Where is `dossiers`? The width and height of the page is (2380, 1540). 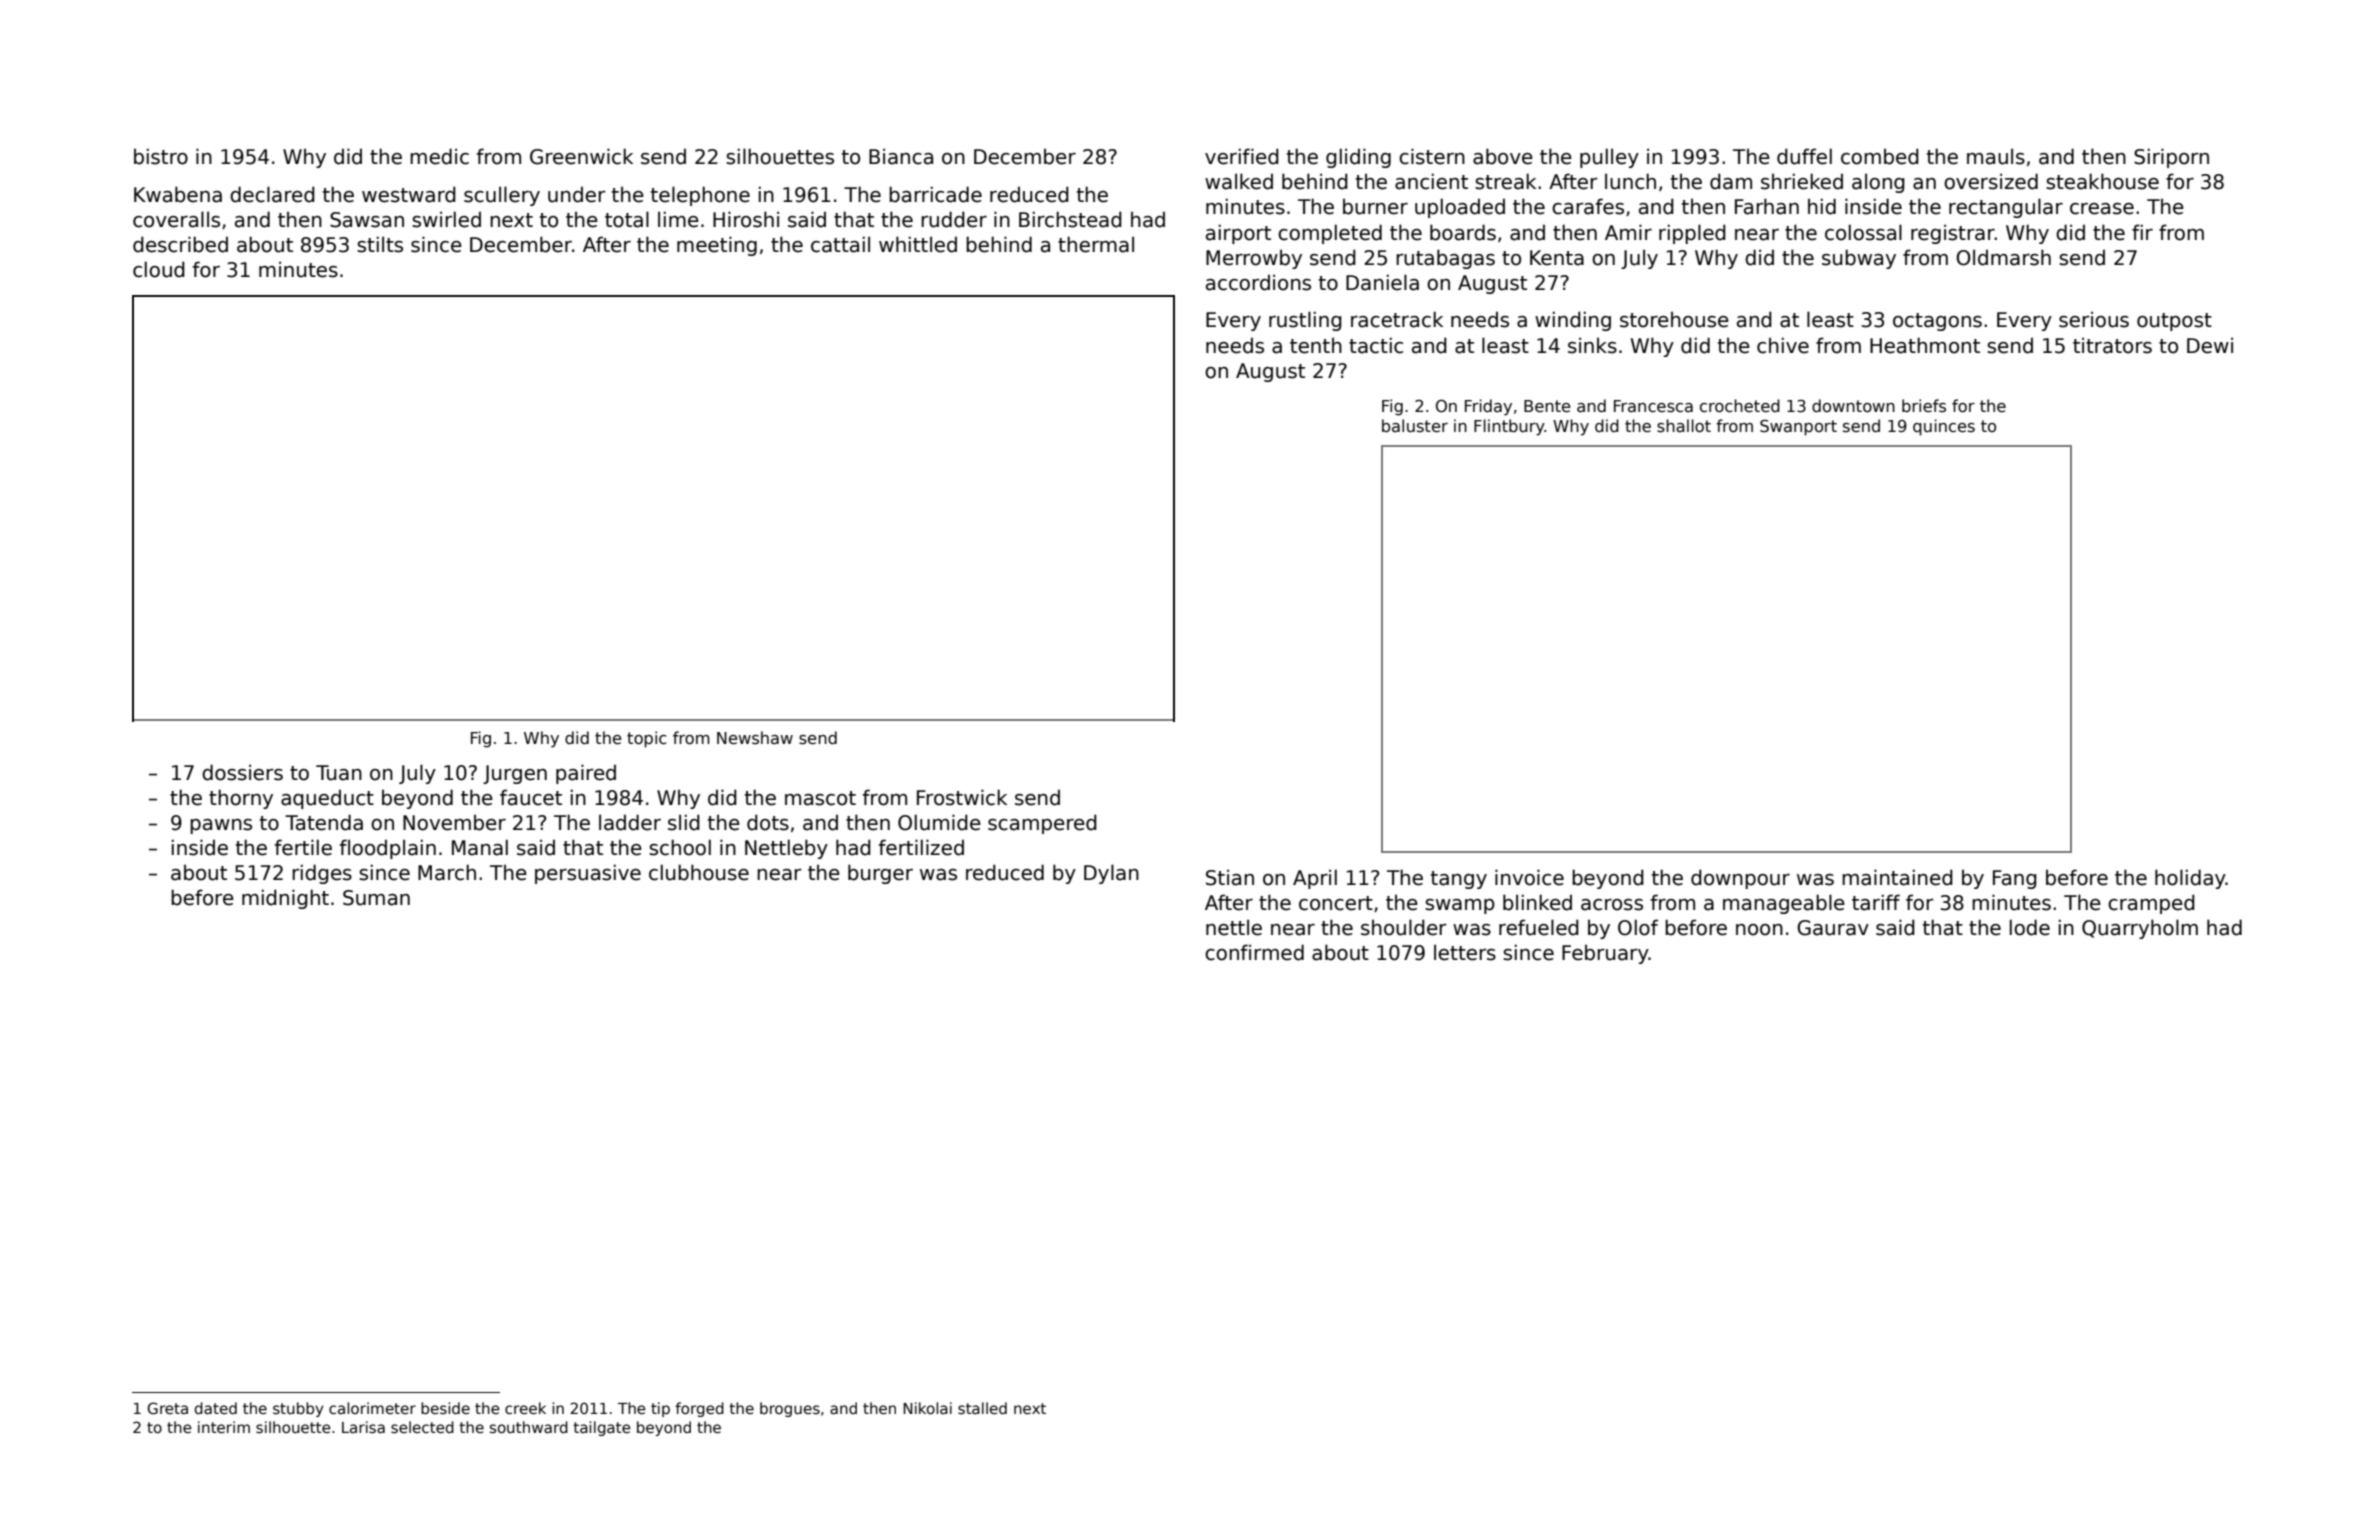 dossiers is located at coordinates (242, 772).
